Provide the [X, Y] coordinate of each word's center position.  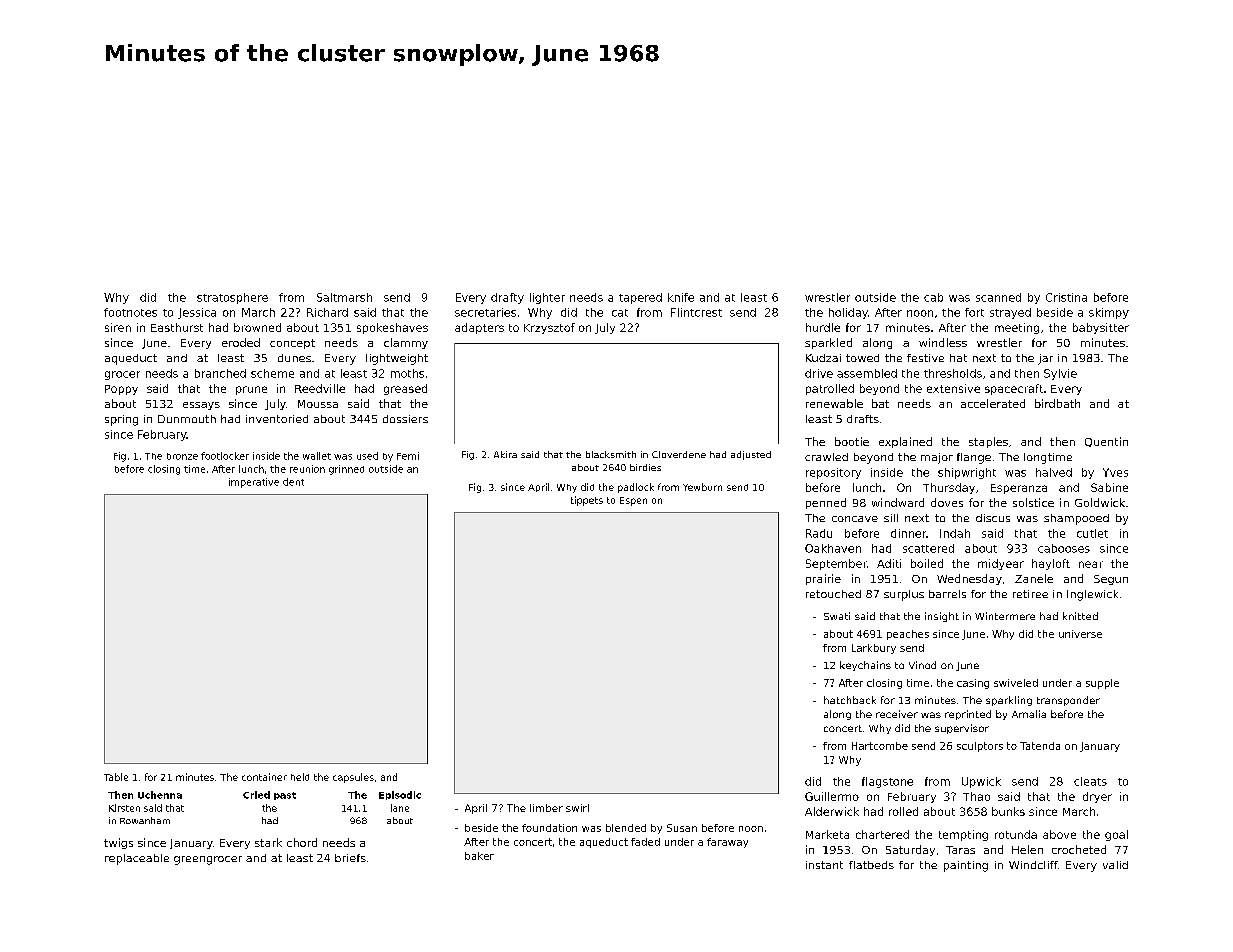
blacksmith [611, 454]
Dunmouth [187, 419]
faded [645, 842]
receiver [897, 714]
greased [405, 389]
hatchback [850, 700]
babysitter [1101, 328]
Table [116, 777]
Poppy [121, 390]
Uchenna [160, 795]
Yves [1115, 472]
